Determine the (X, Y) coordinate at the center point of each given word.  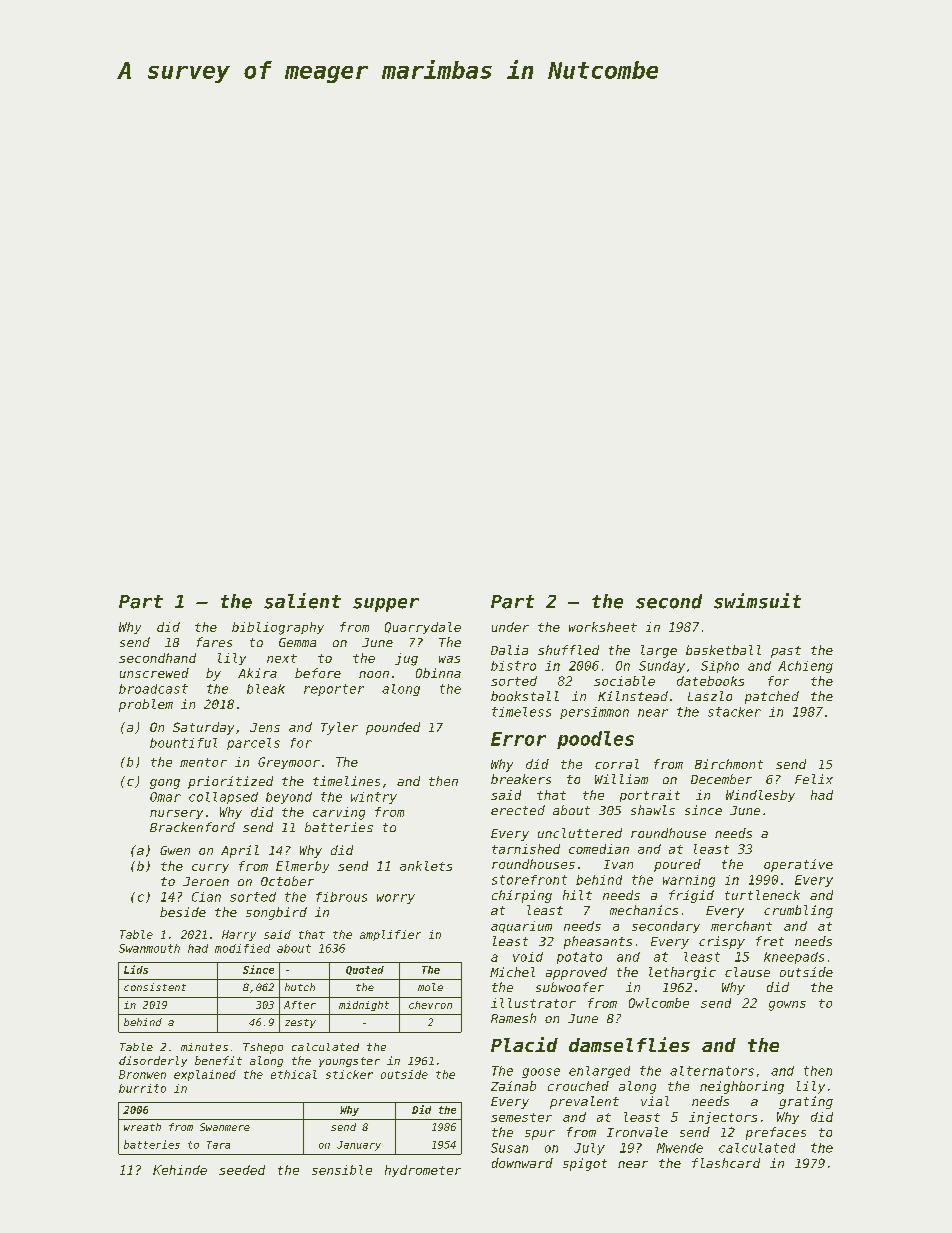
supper (386, 605)
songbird (276, 913)
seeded (242, 1170)
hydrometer (423, 1171)
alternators (712, 1071)
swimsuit (757, 601)
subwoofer (570, 987)
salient (302, 601)
